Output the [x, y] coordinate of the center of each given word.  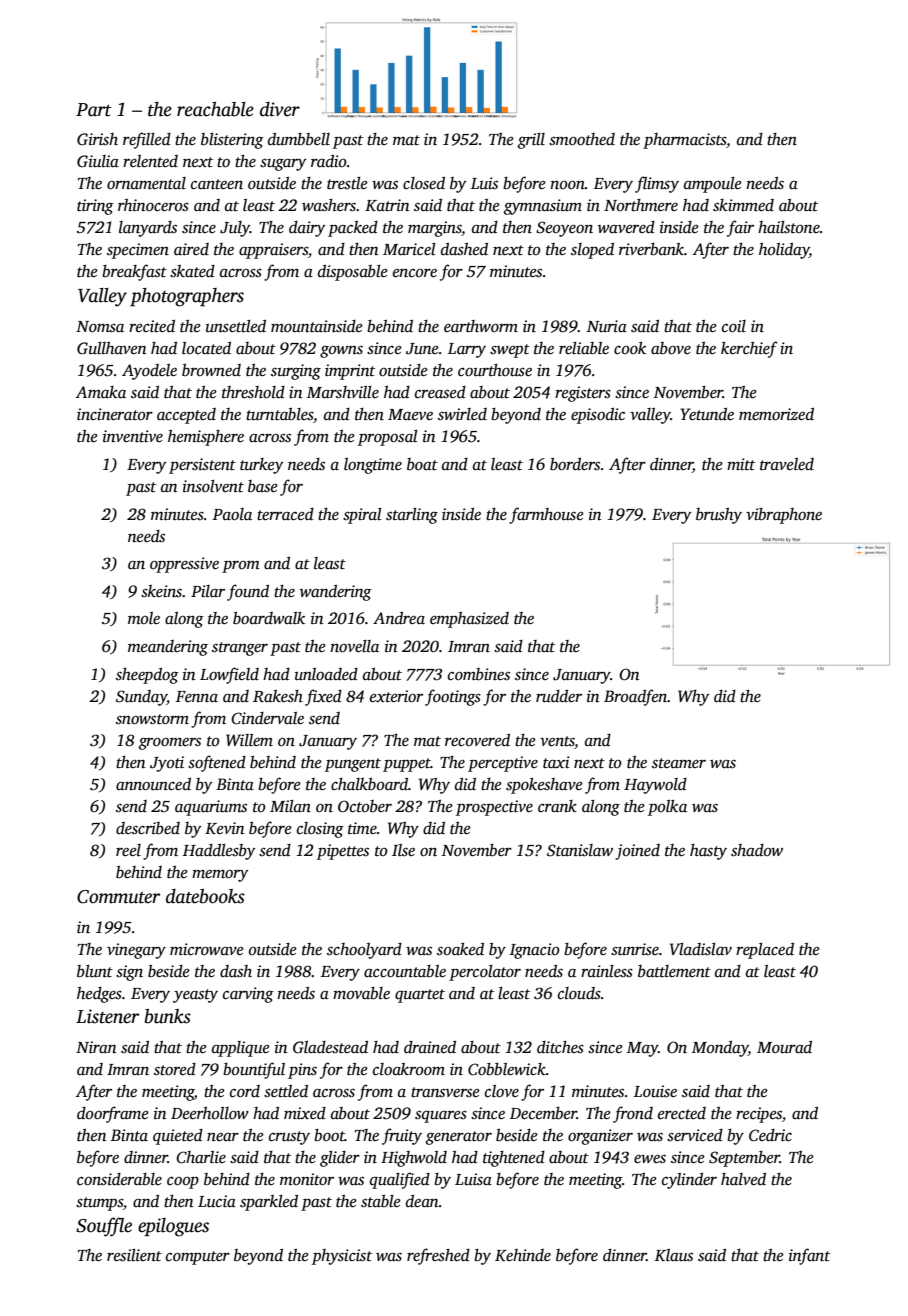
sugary [283, 165]
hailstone [789, 227]
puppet [407, 765]
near [223, 1137]
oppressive [184, 565]
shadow [757, 850]
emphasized [469, 620]
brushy [719, 516]
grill [531, 141]
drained [430, 1047]
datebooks [205, 896]
